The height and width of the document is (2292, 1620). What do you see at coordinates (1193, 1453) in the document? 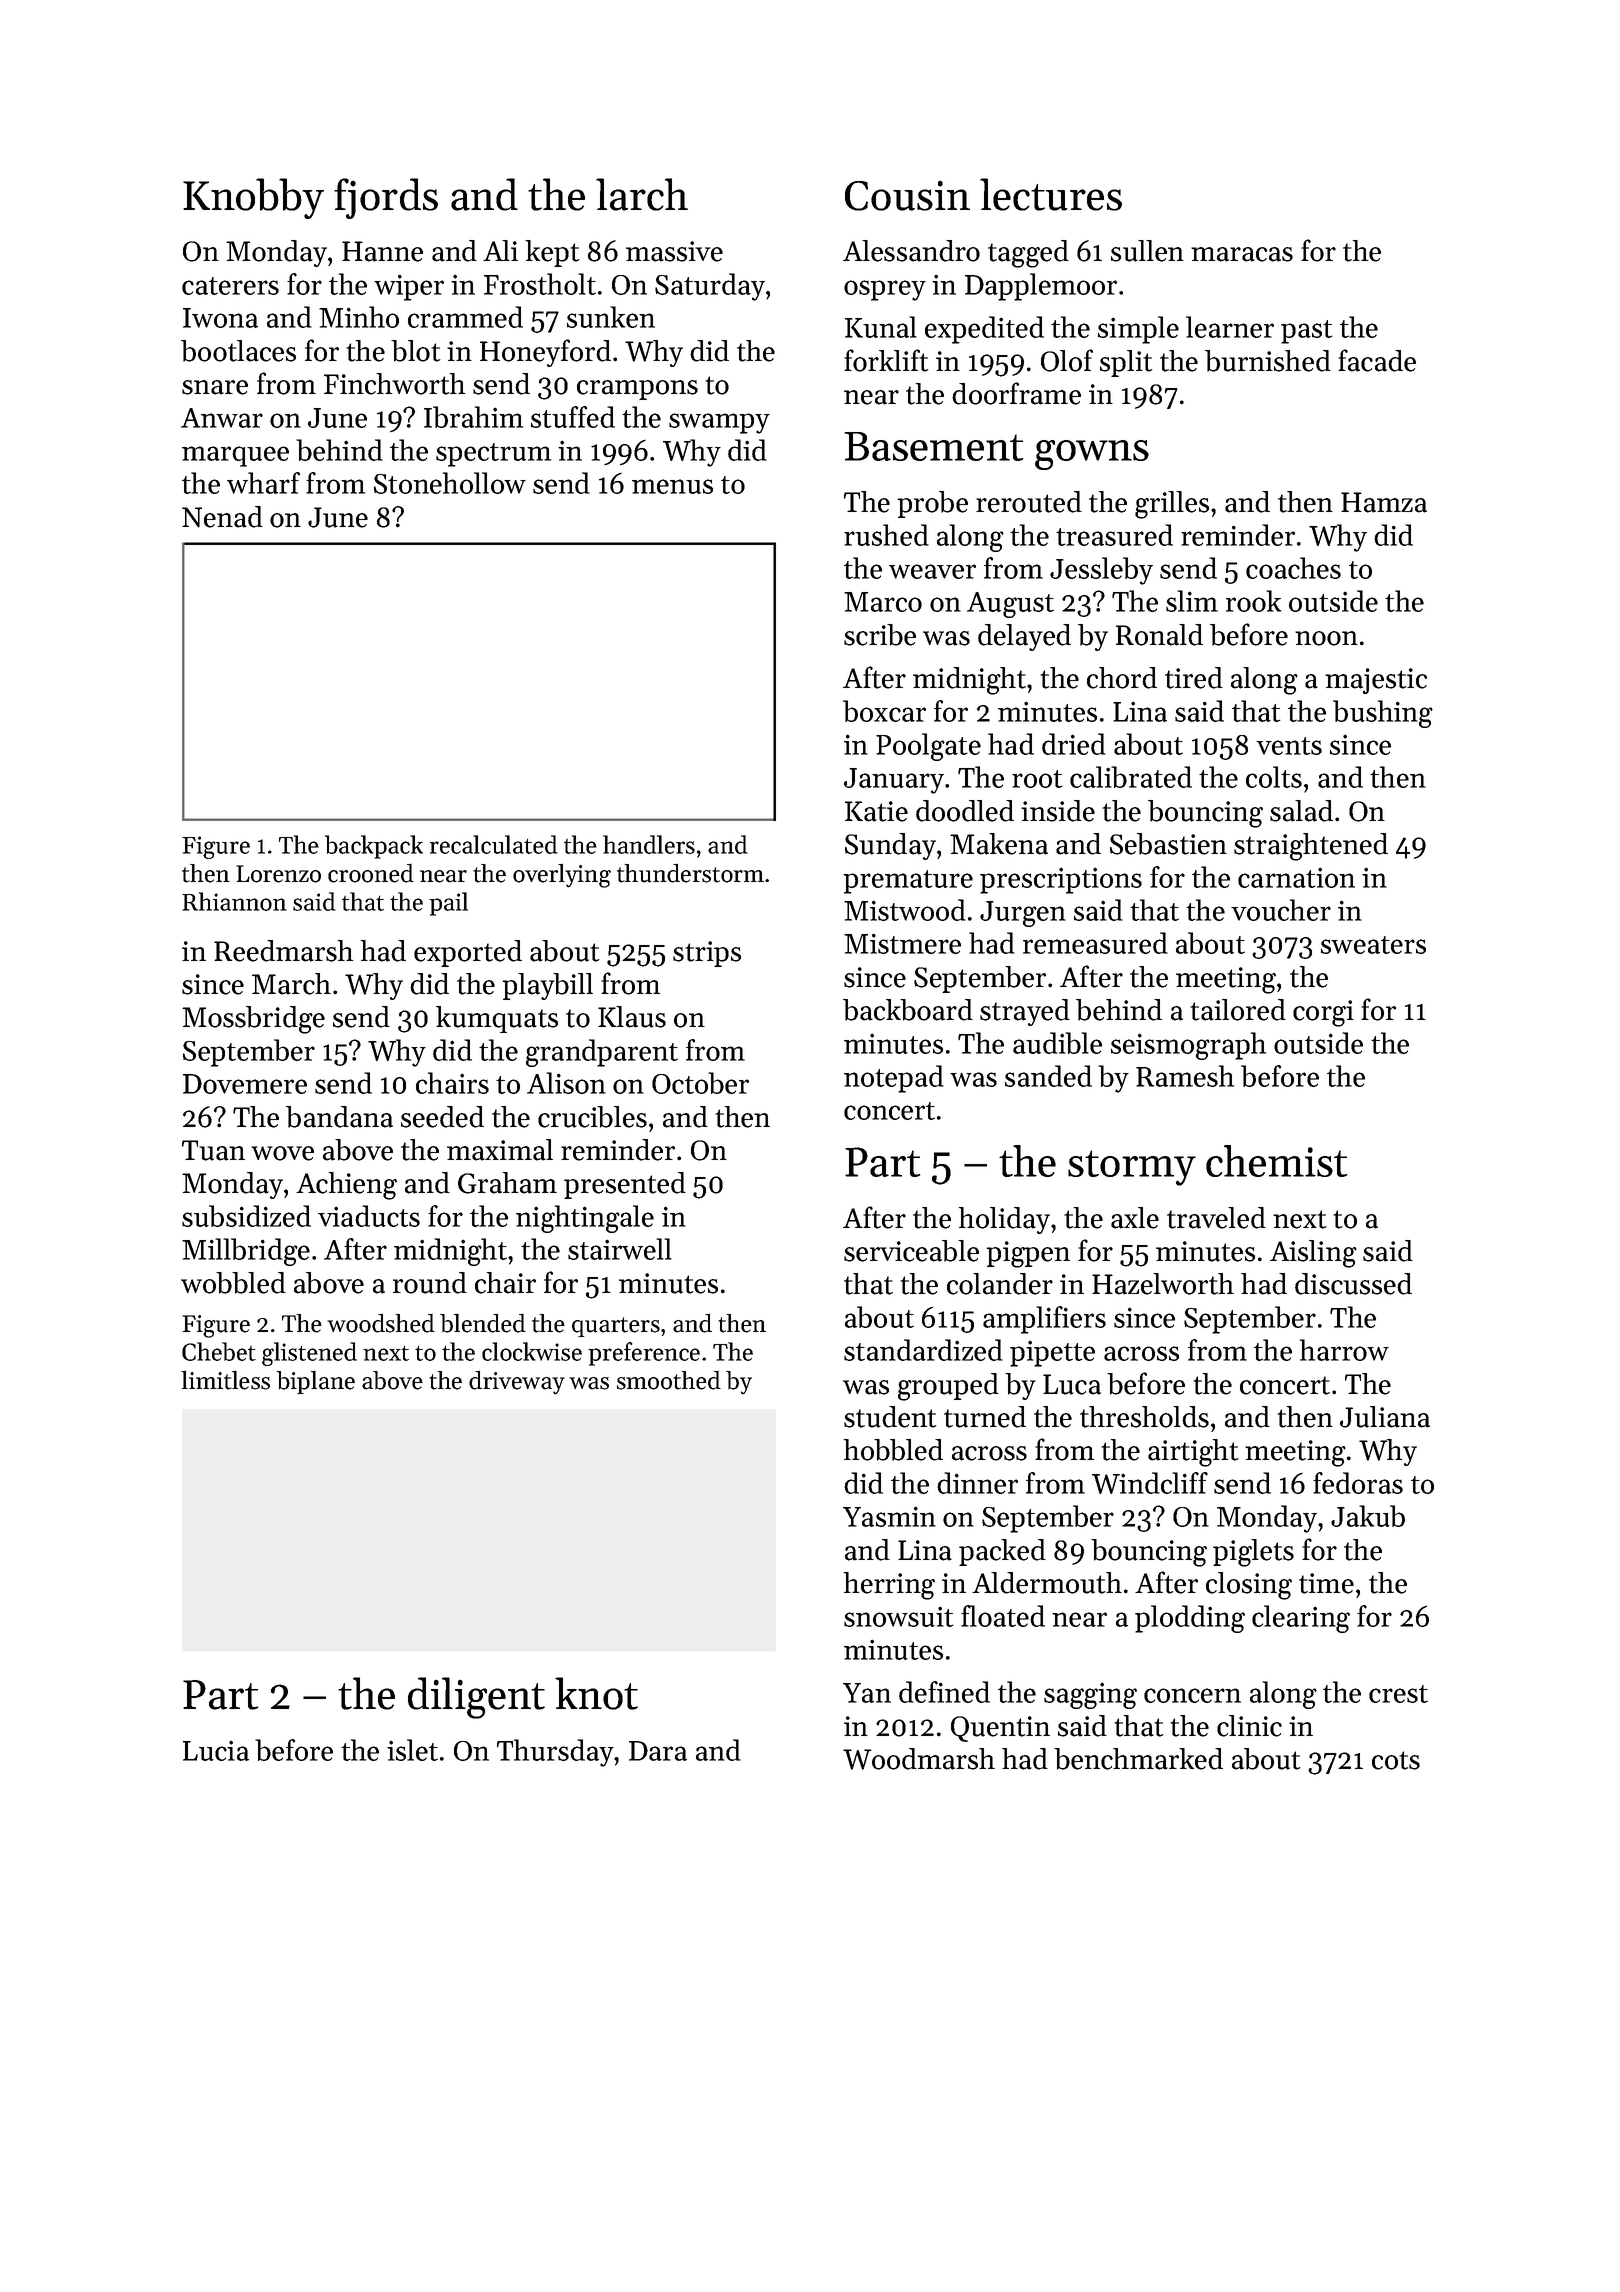
I see `airtight` at bounding box center [1193, 1453].
